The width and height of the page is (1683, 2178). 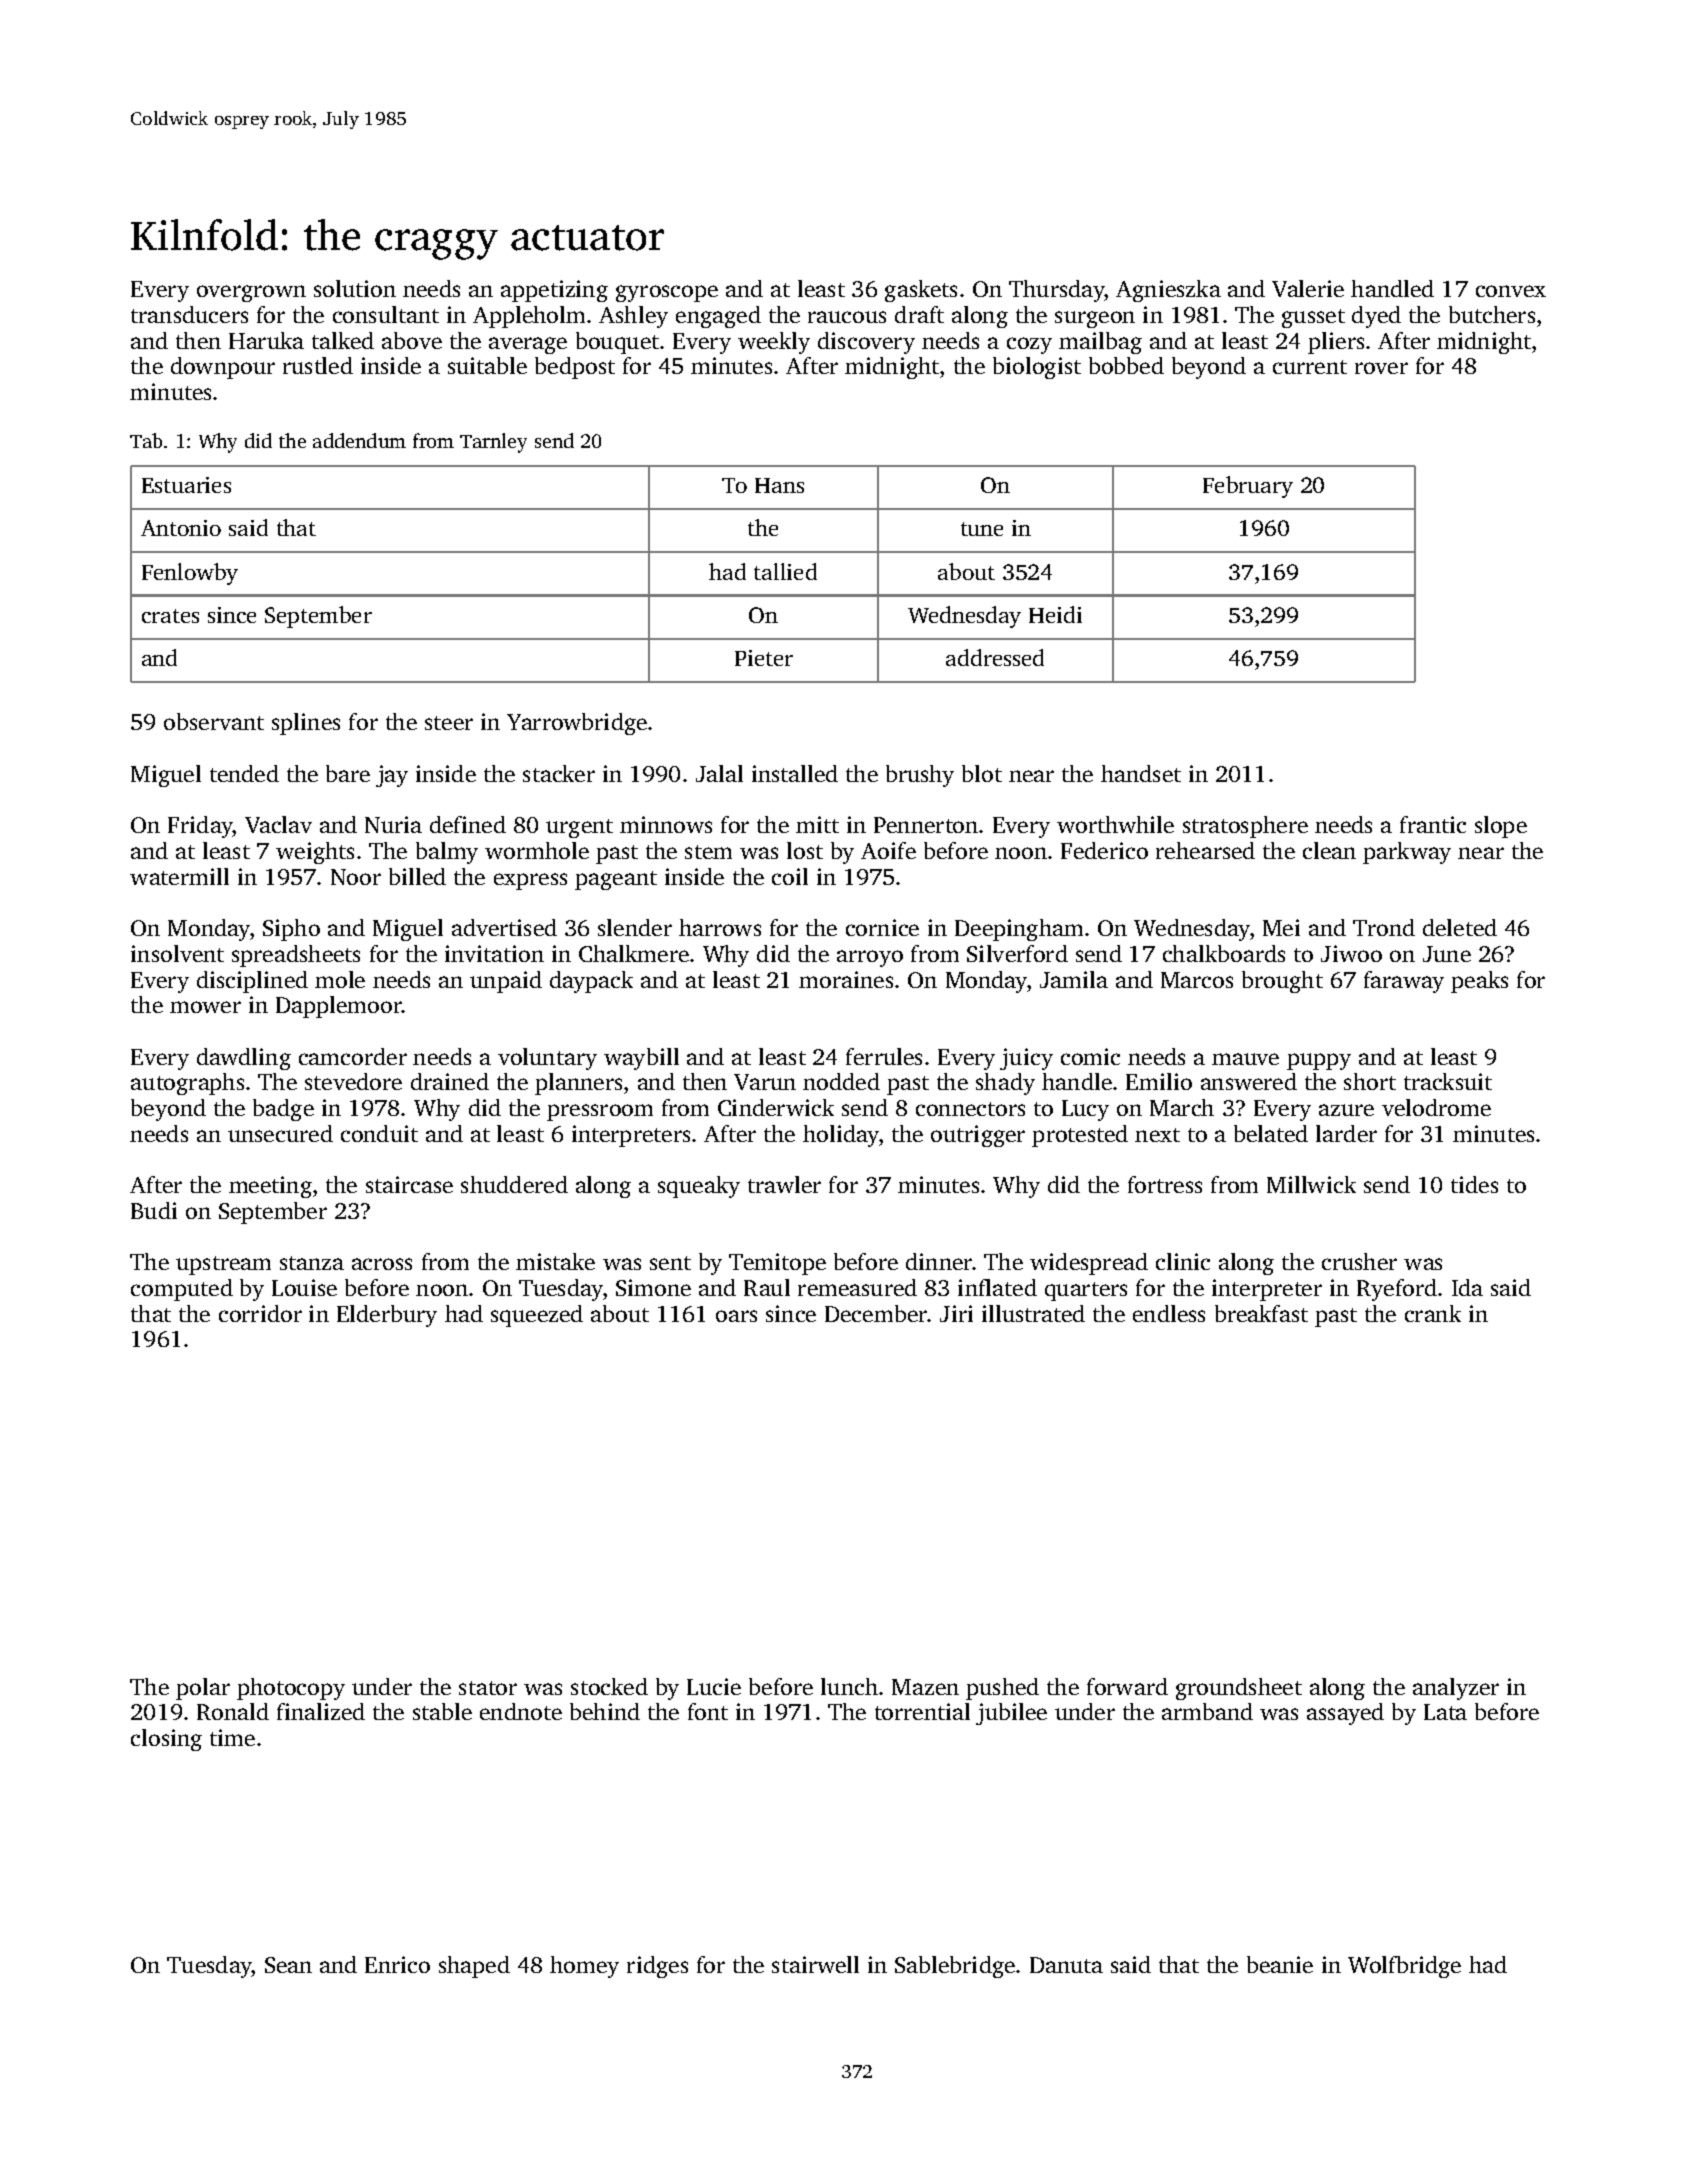 I want to click on shaped, so click(x=474, y=1967).
